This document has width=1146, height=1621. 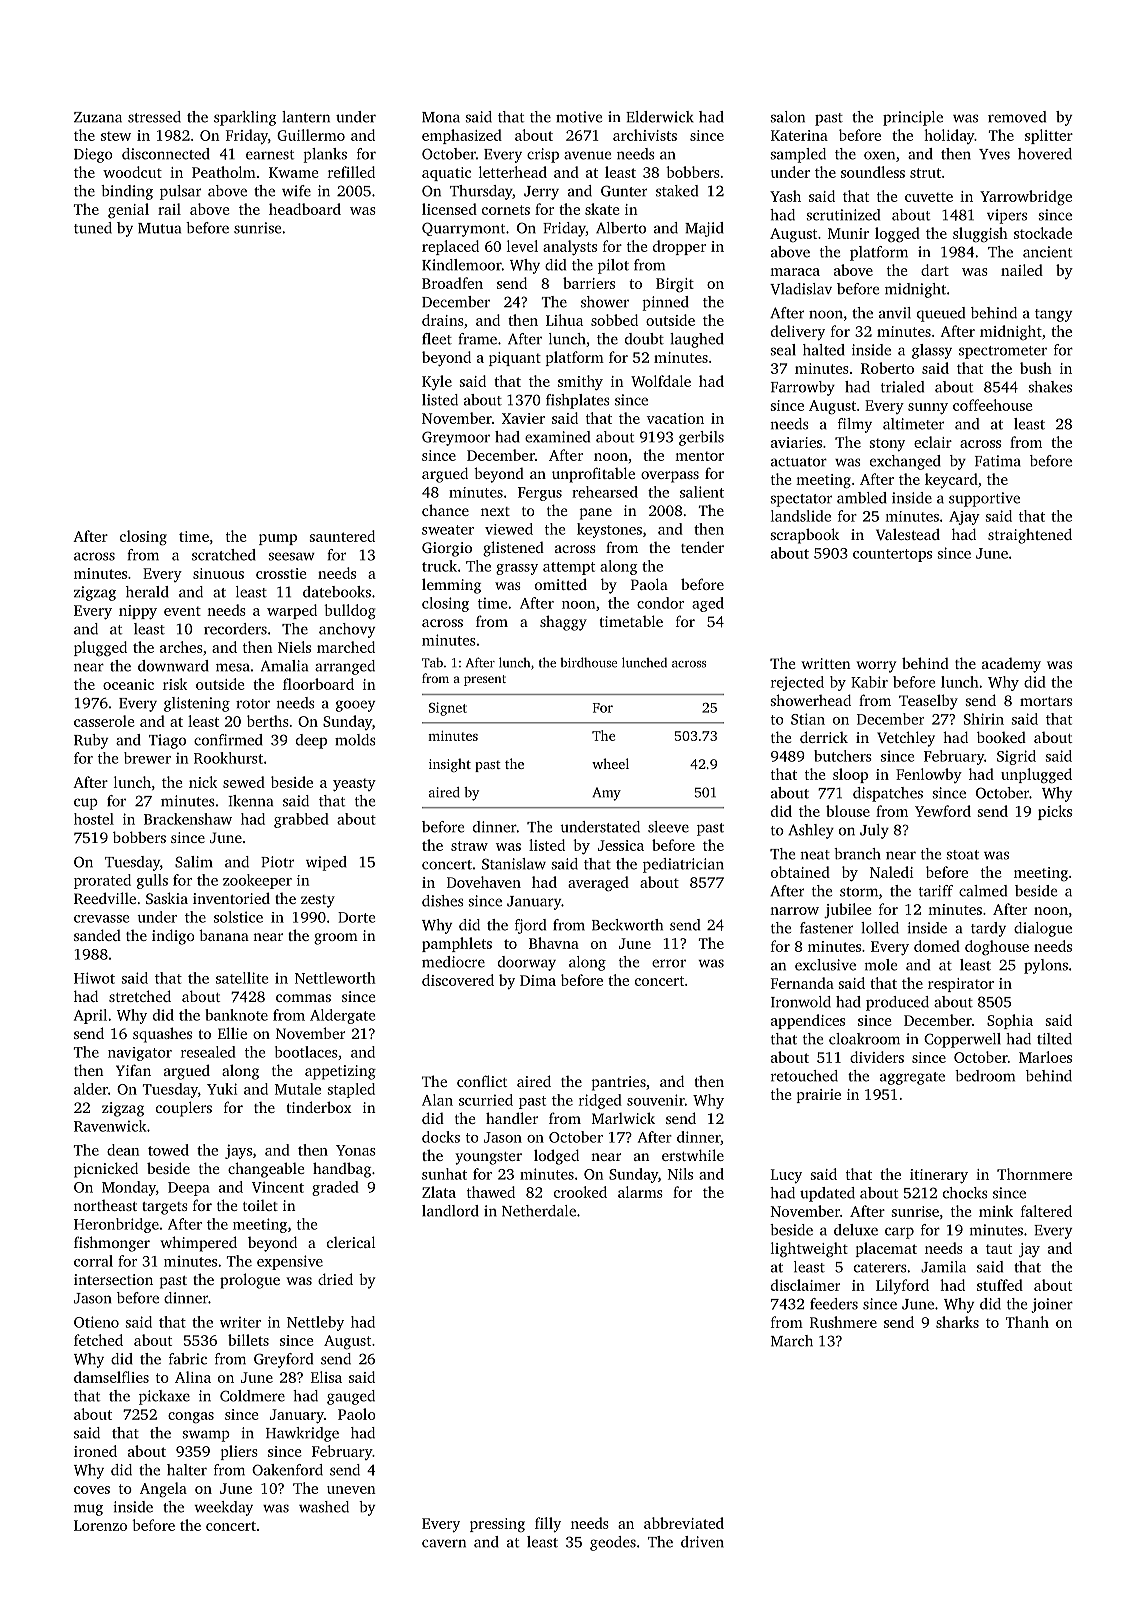 I want to click on sparkling, so click(x=245, y=118).
